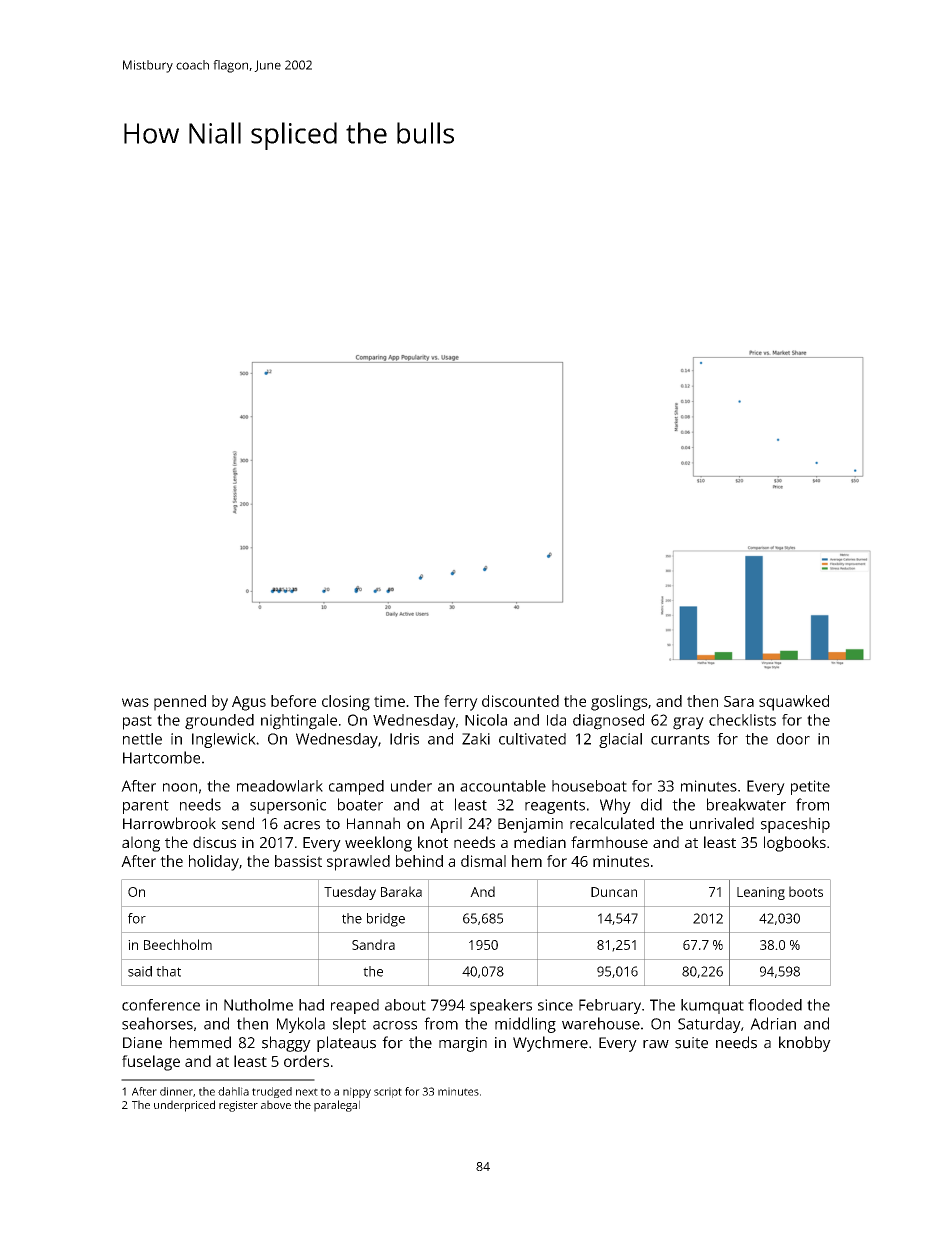  Describe the element at coordinates (775, 1005) in the screenshot. I see `flooded` at that location.
